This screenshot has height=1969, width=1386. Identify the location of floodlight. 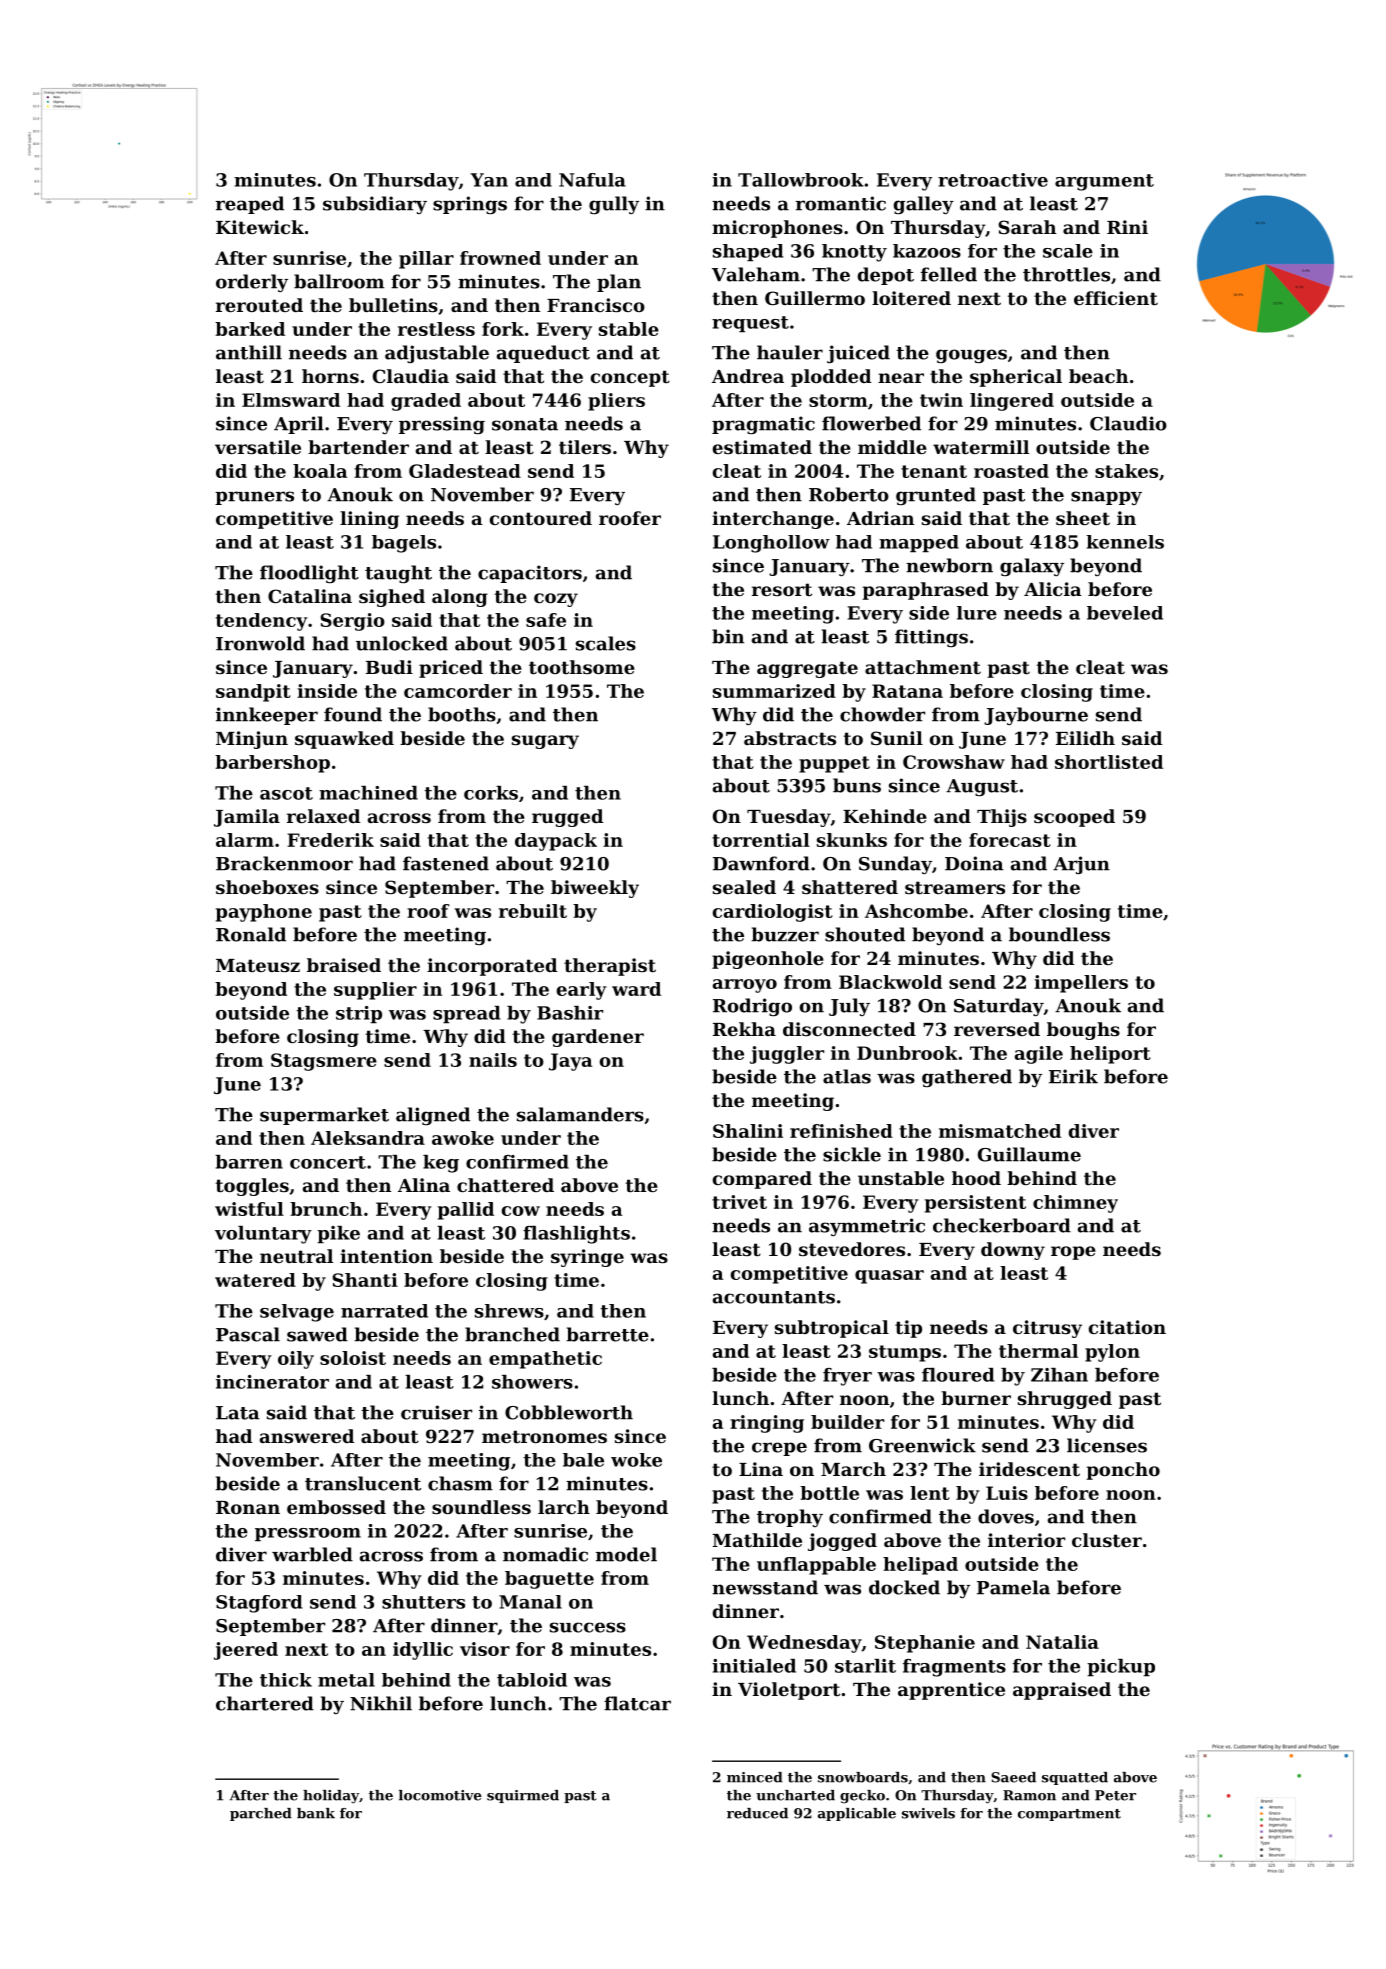
(309, 574).
